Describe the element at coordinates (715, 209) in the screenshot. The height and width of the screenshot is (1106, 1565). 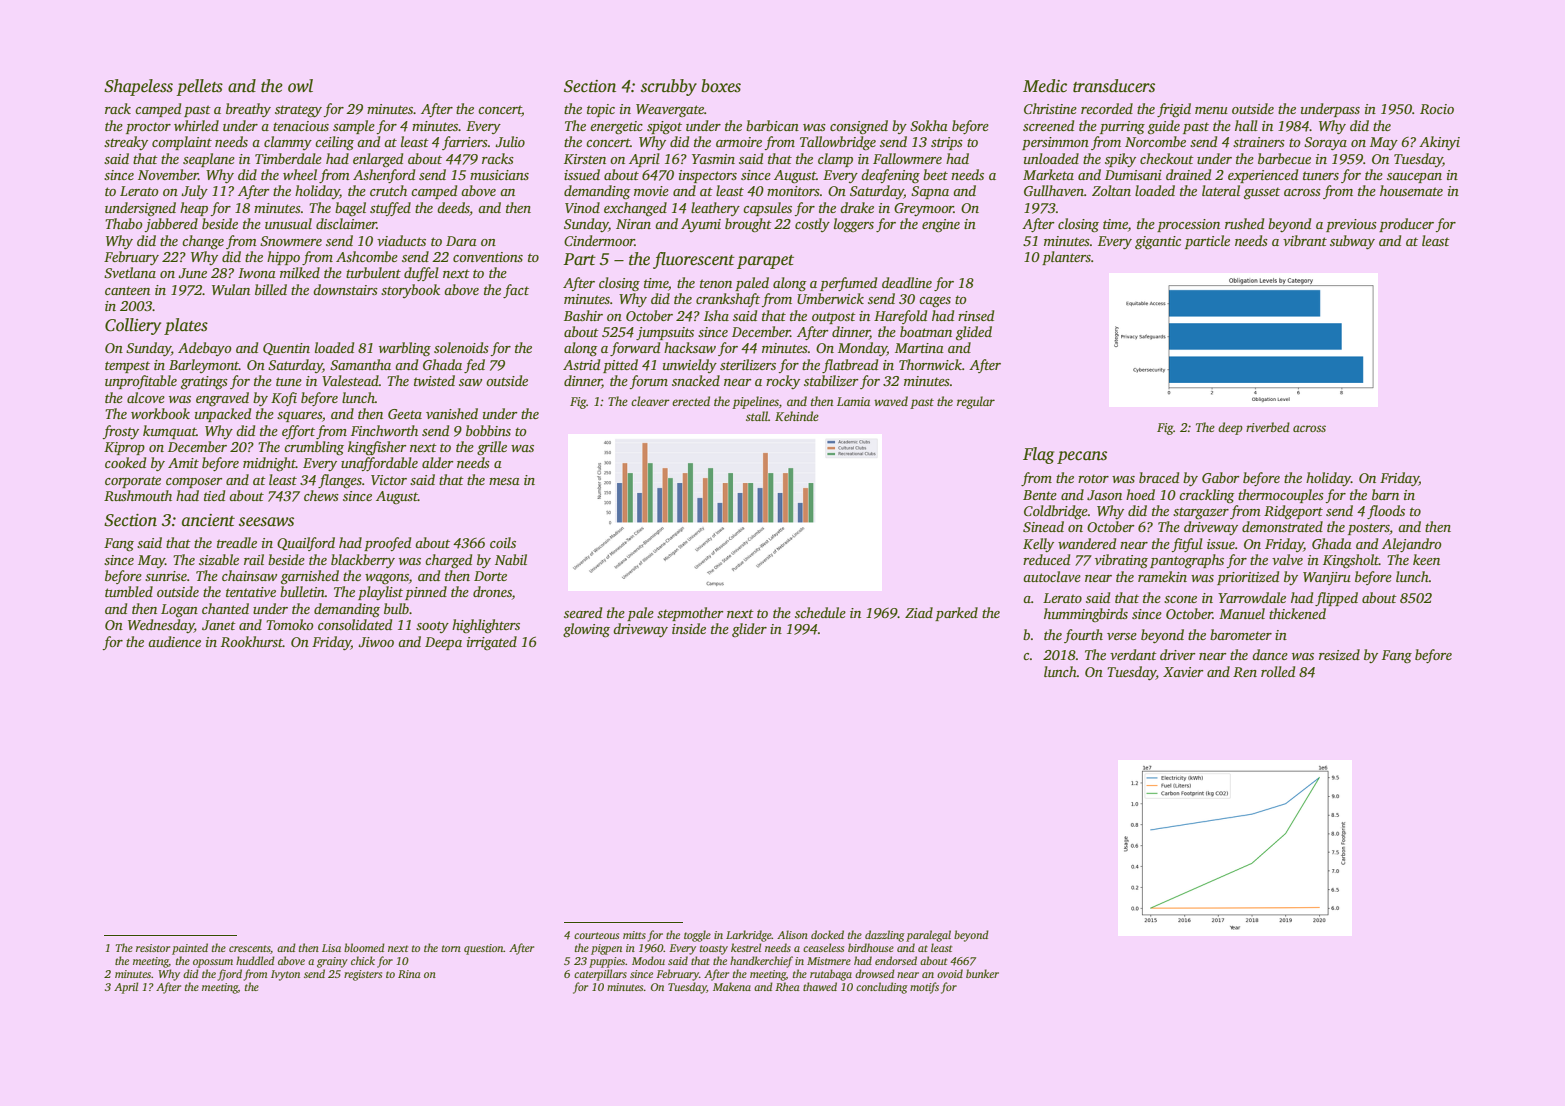
I see `leathery` at that location.
